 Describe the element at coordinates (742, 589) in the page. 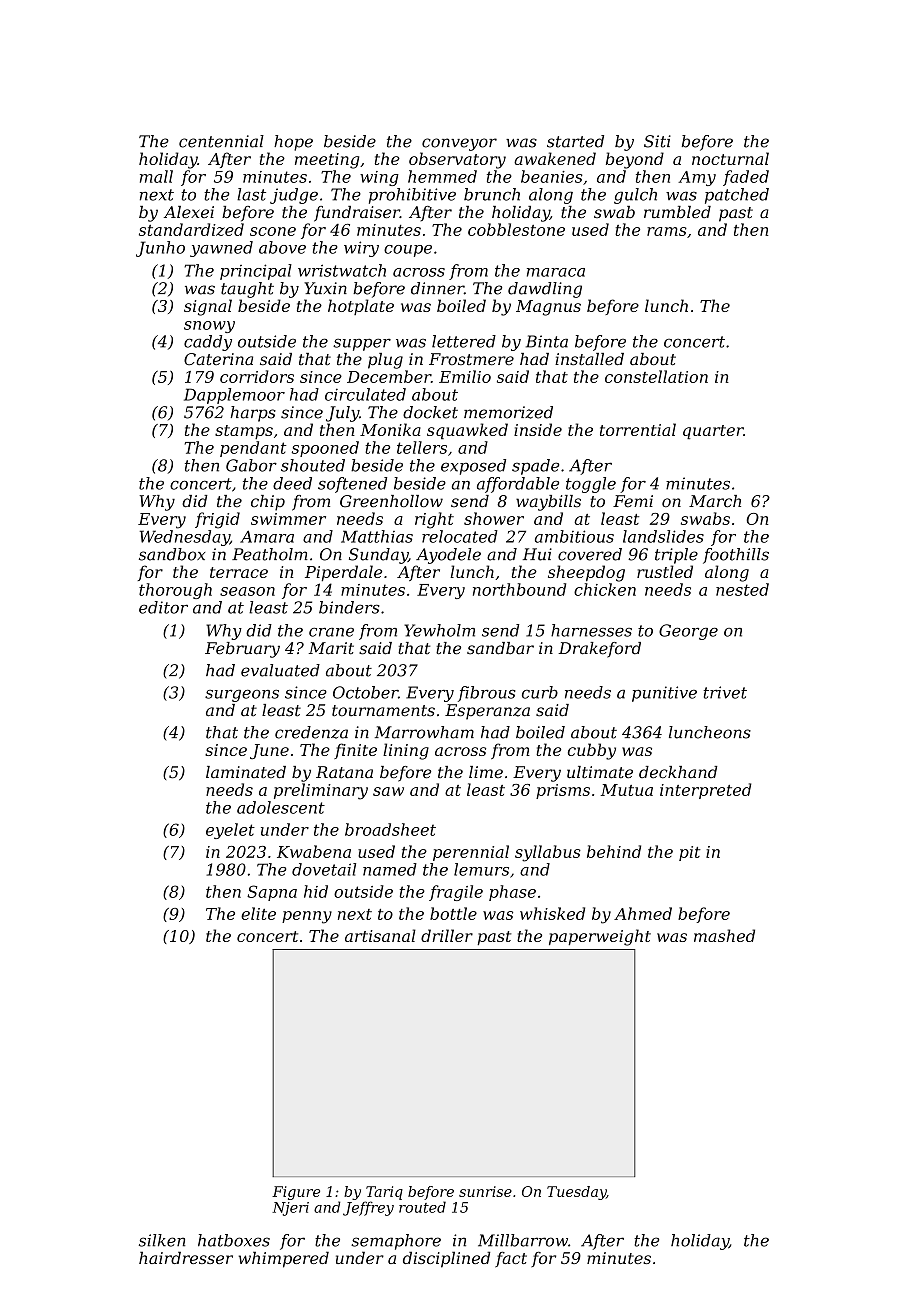

I see `nested` at that location.
